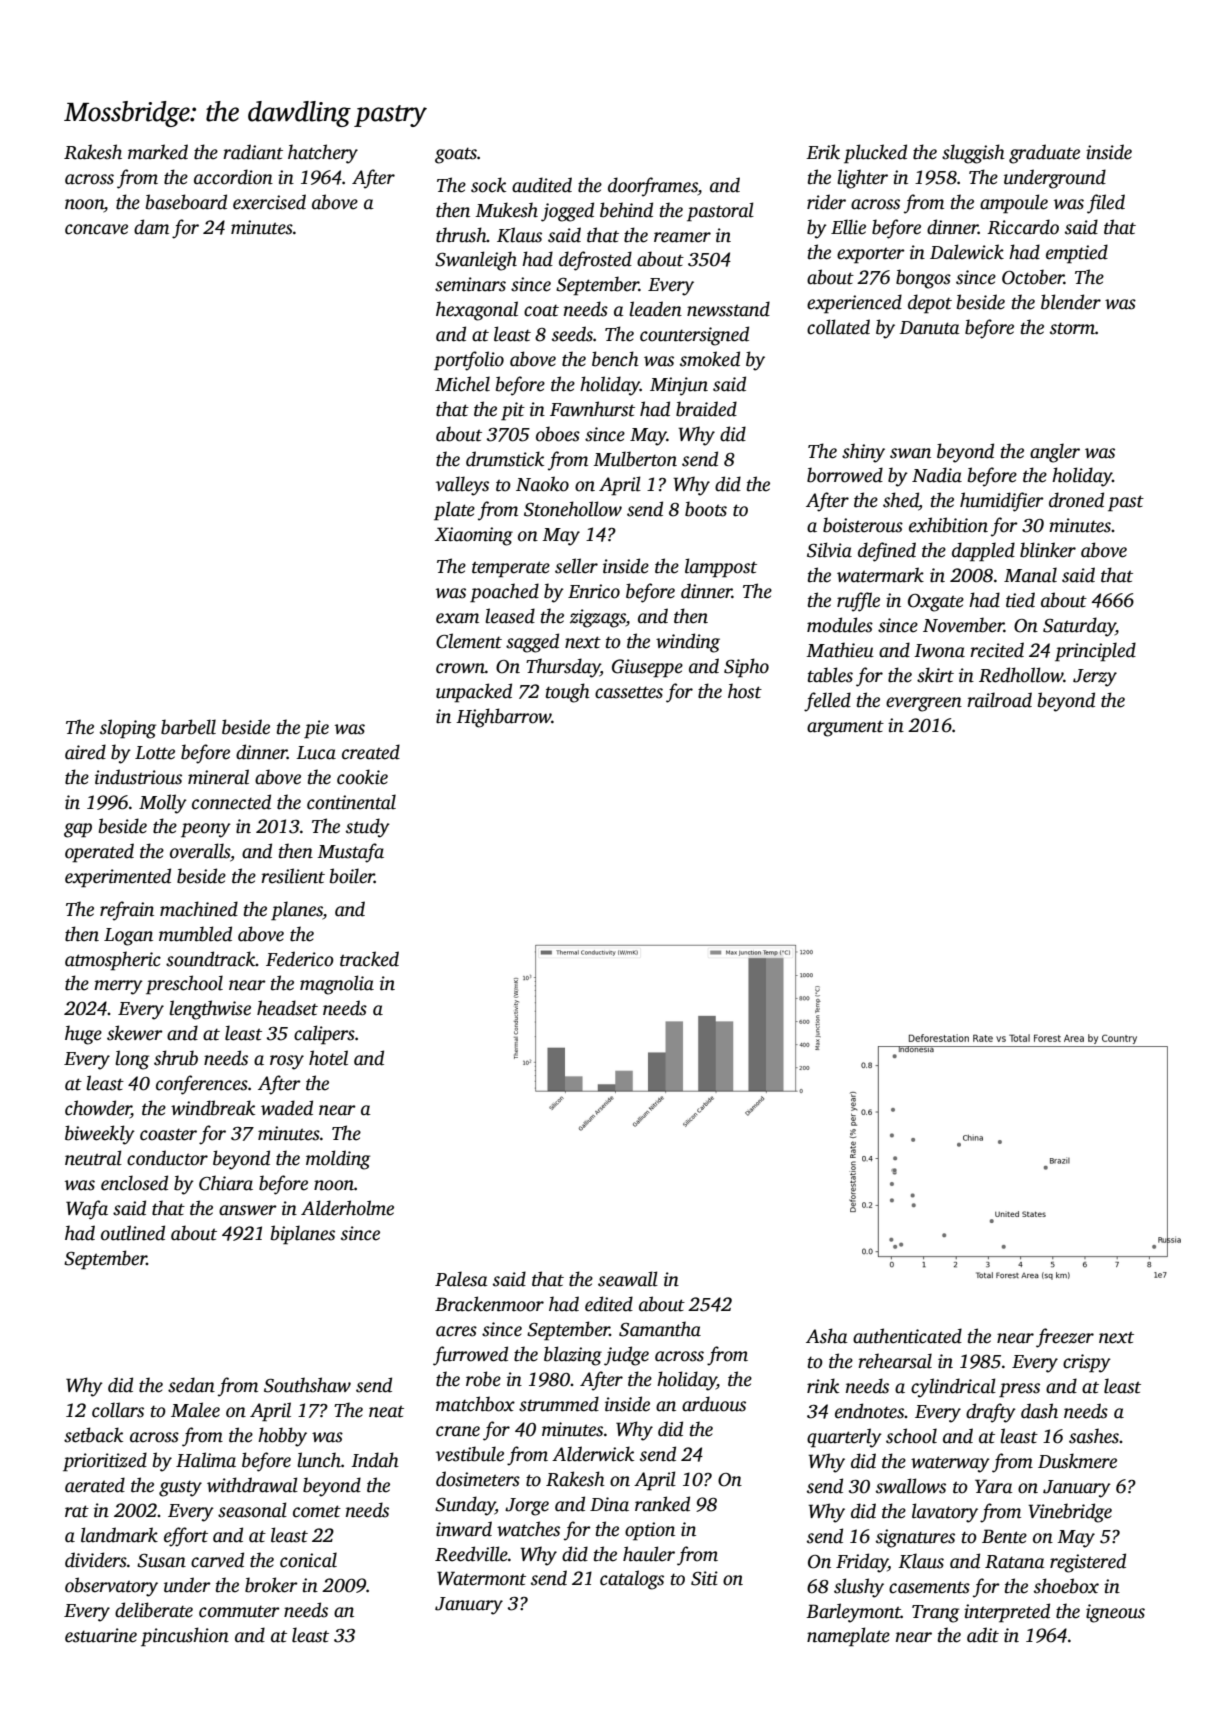 The width and height of the screenshot is (1211, 1712). What do you see at coordinates (632, 1580) in the screenshot?
I see `catalogs` at bounding box center [632, 1580].
